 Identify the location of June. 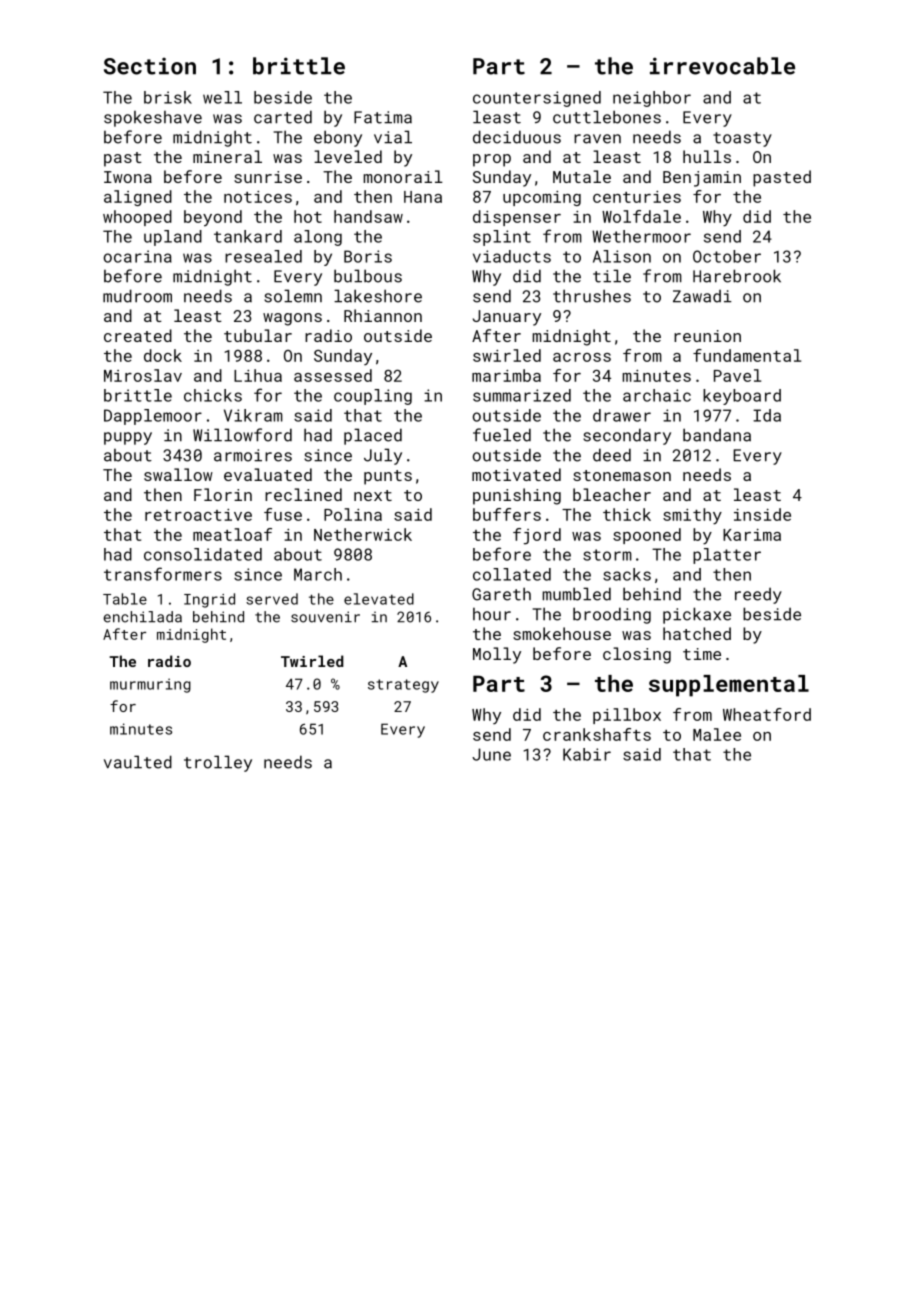
(491, 754).
